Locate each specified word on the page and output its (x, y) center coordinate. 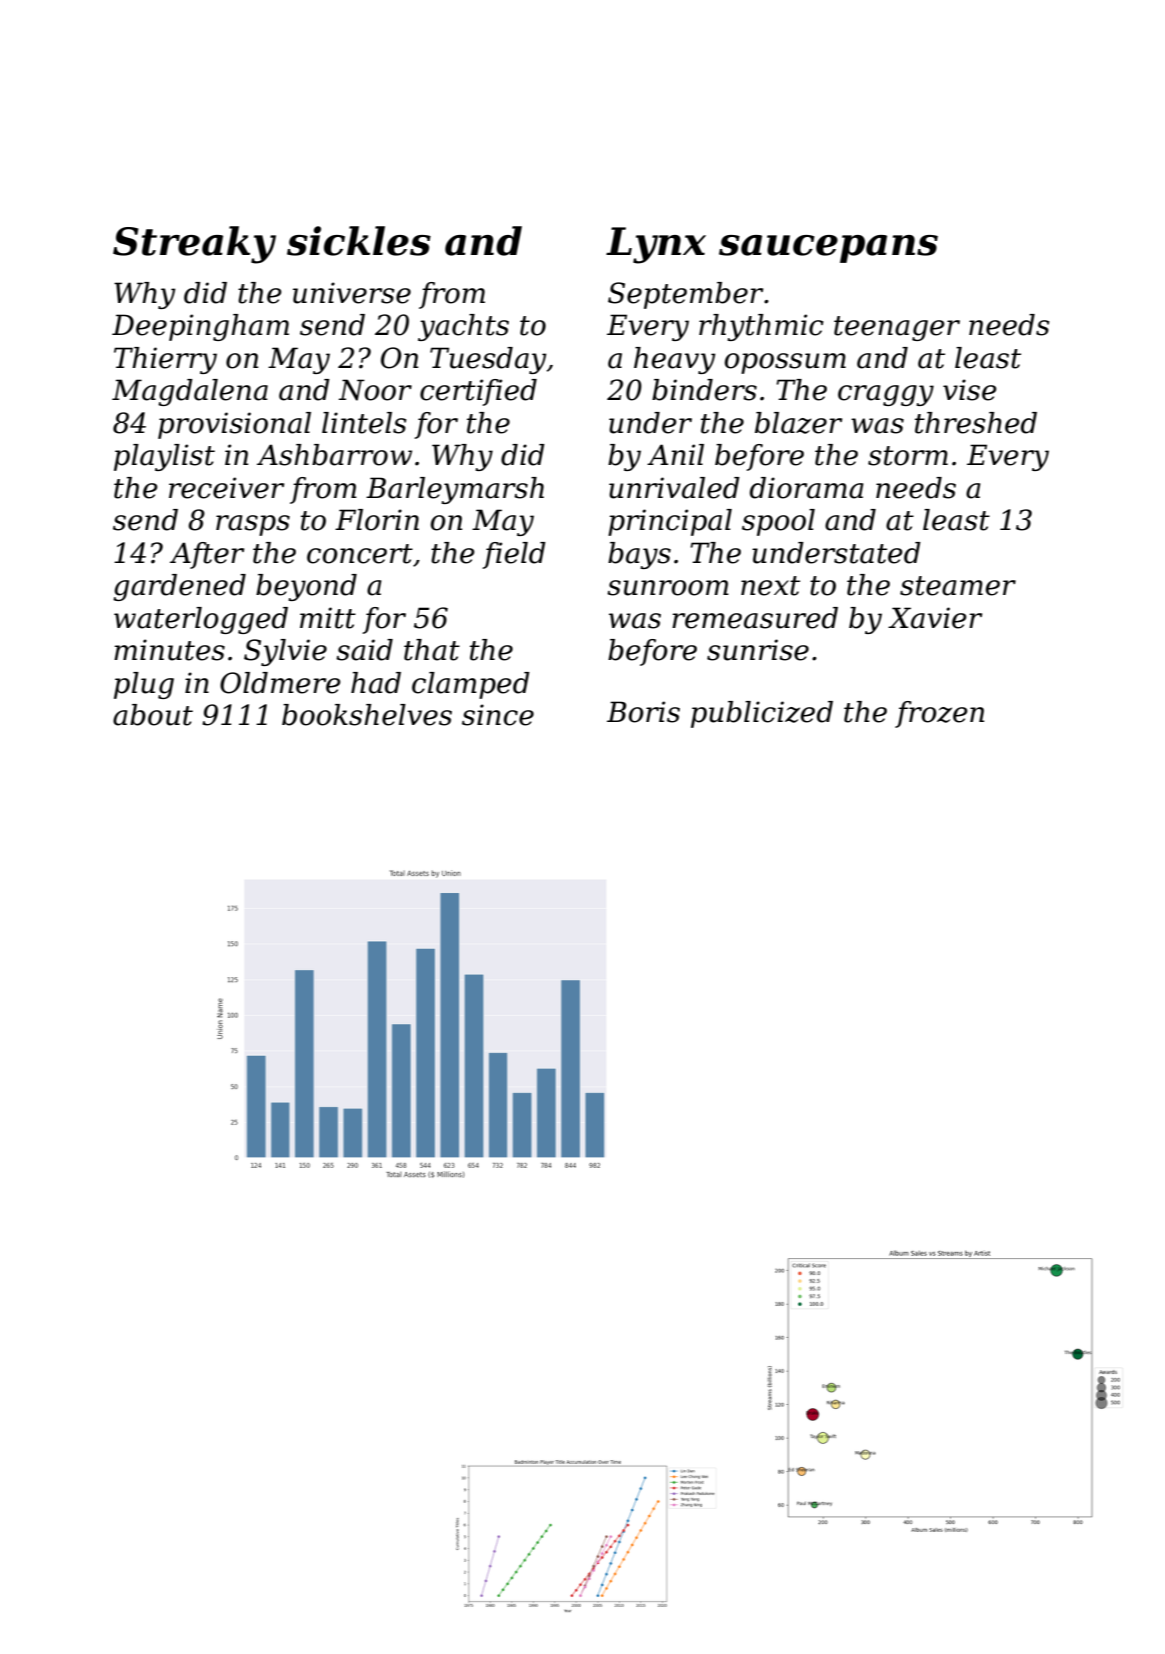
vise (969, 390)
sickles (359, 241)
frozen (939, 714)
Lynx (656, 245)
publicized (762, 714)
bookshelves (367, 715)
